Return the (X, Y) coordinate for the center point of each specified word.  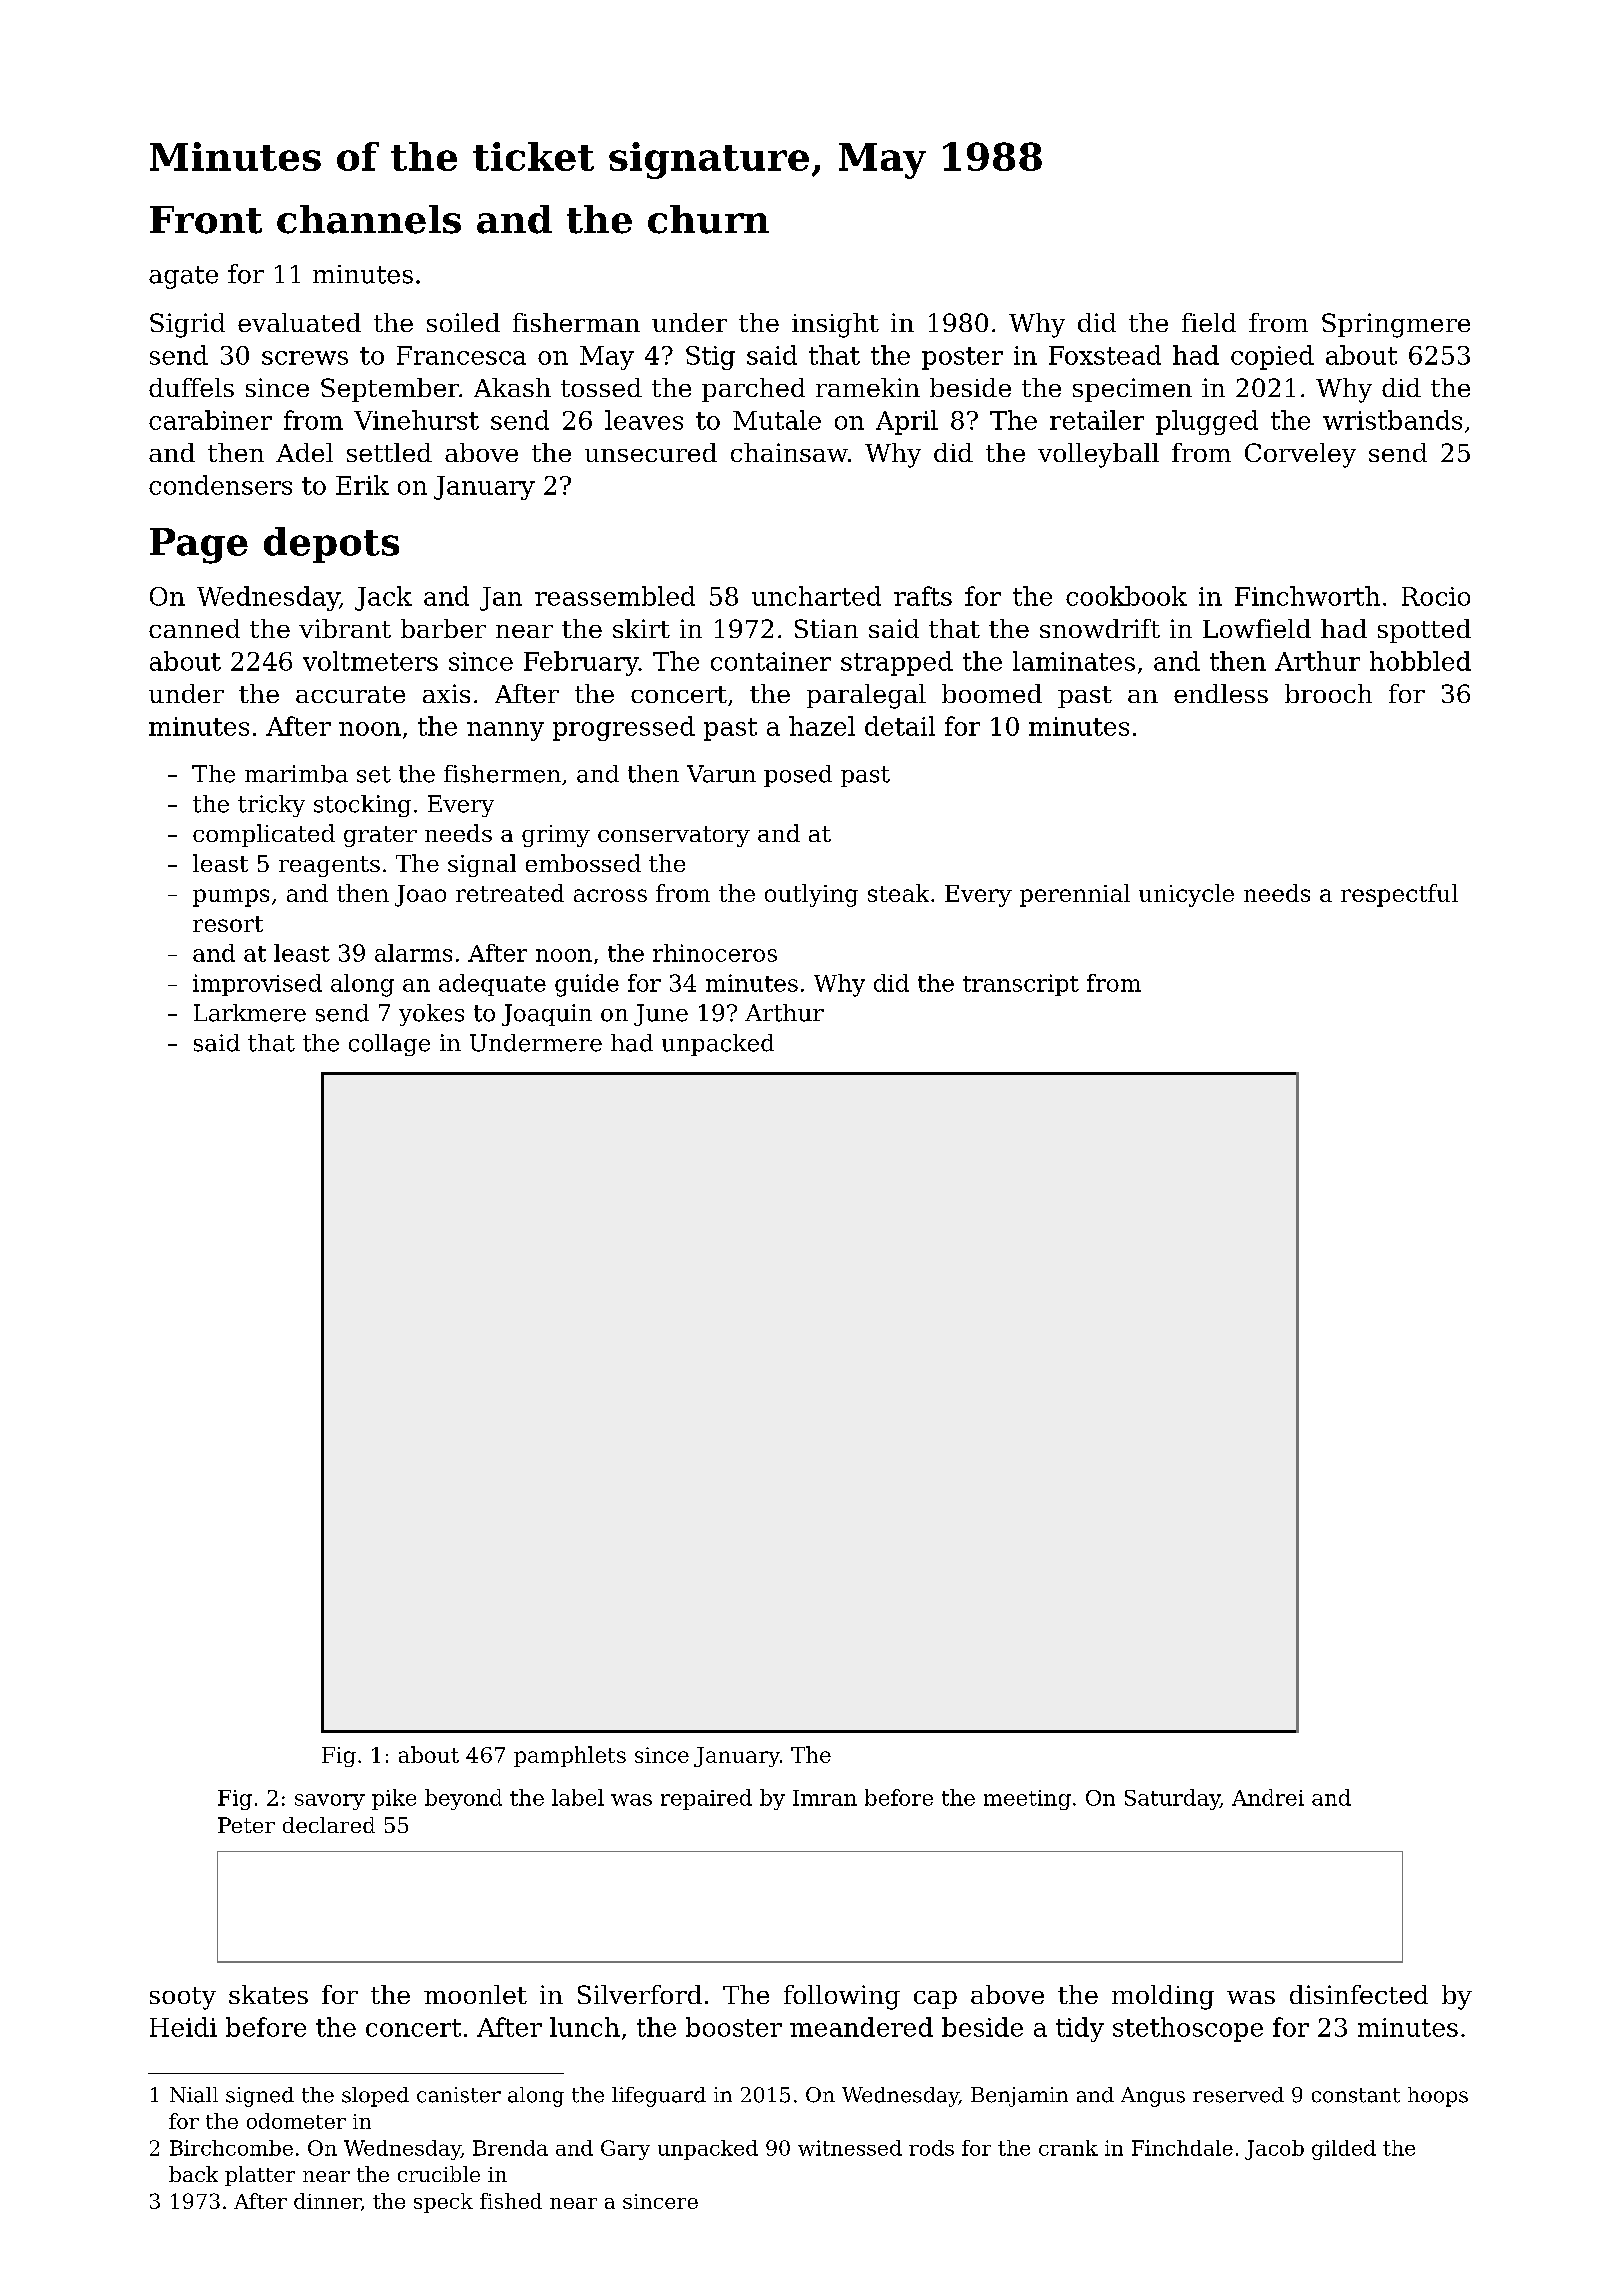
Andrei (1268, 1797)
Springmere (1396, 325)
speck (443, 2203)
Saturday (1172, 1799)
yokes (431, 1015)
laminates (1074, 661)
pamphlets (570, 1756)
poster (962, 358)
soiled (463, 322)
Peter (246, 1825)
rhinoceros (715, 953)
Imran (825, 1798)
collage (389, 1045)
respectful (1399, 895)
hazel (822, 726)
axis (446, 693)
